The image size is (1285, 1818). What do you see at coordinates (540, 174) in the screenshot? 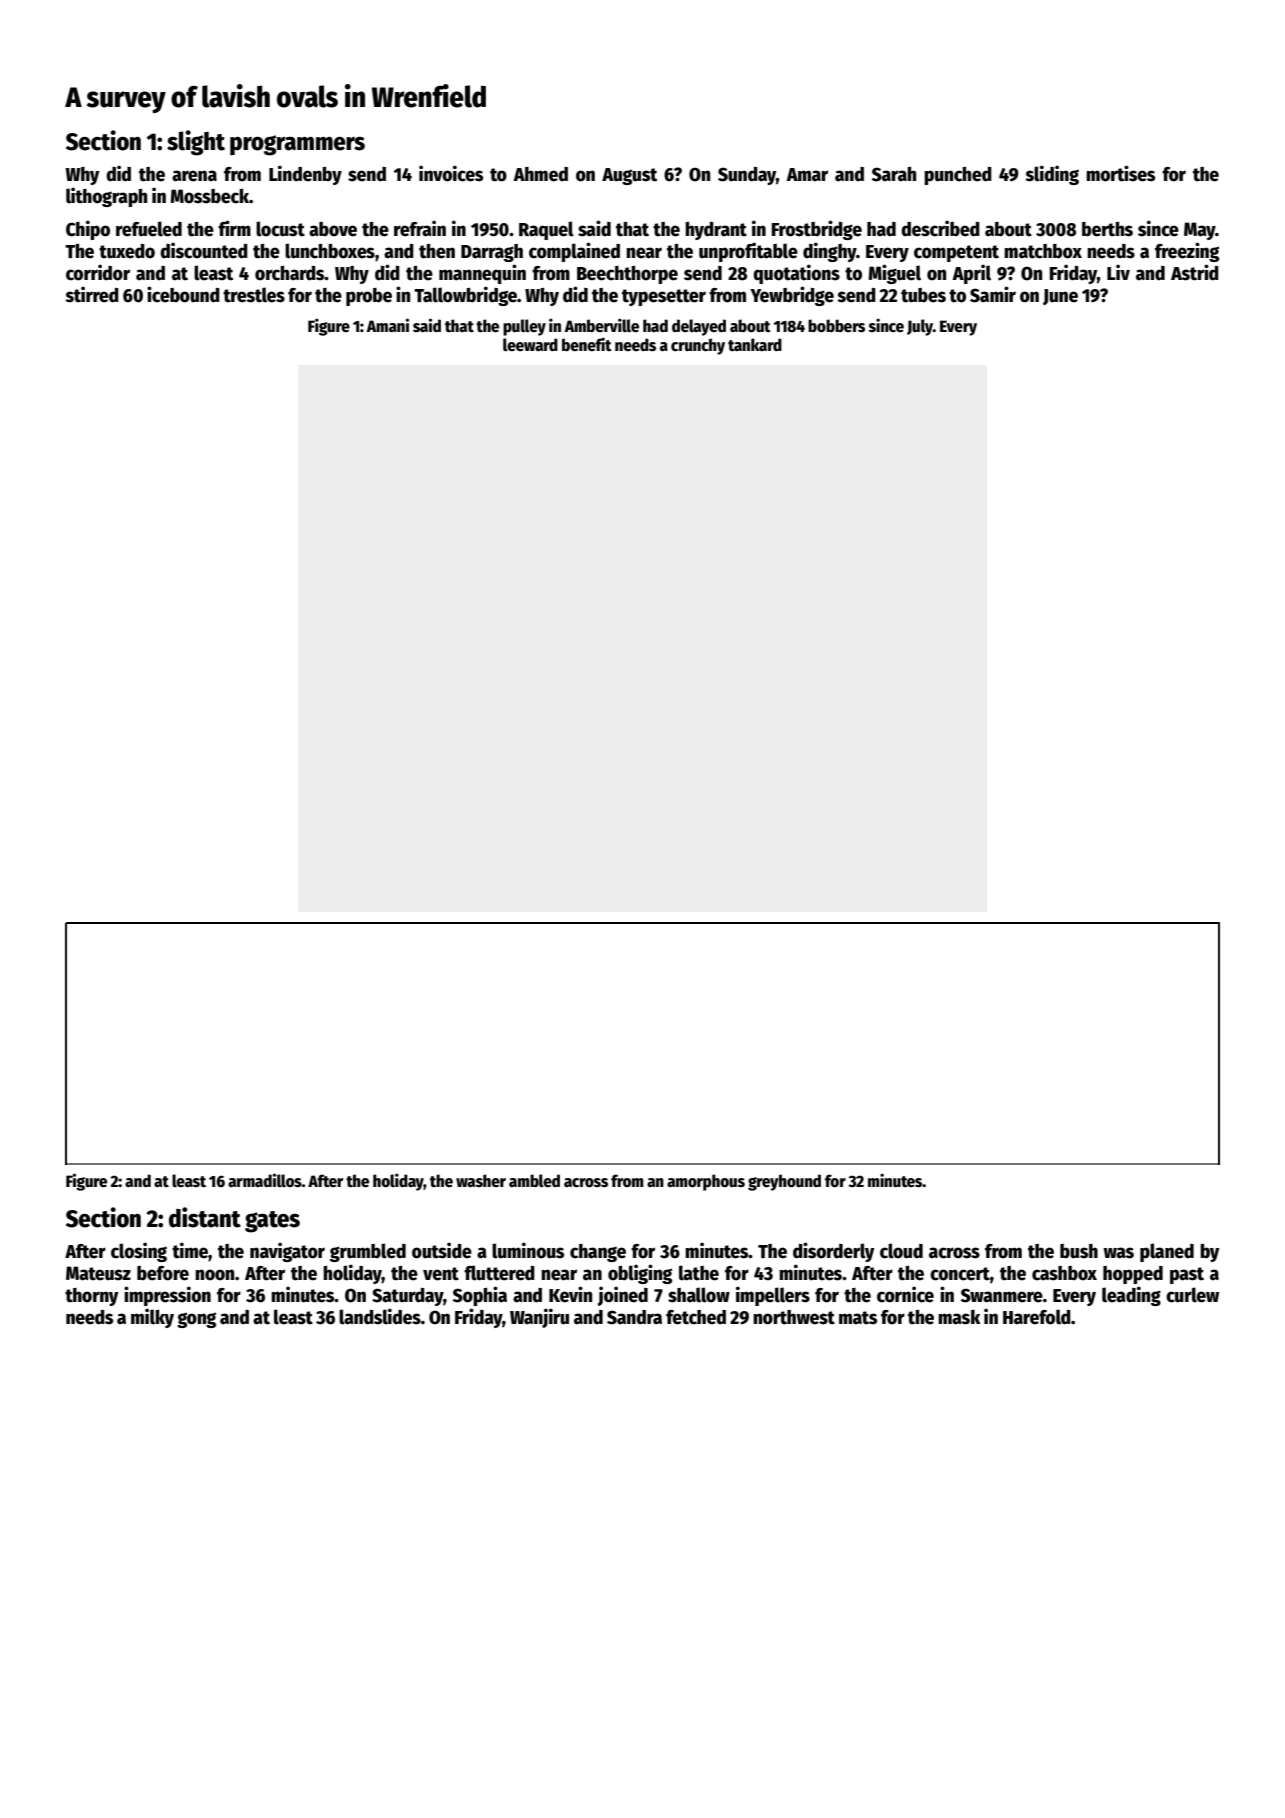
I see `Ahmed` at bounding box center [540, 174].
